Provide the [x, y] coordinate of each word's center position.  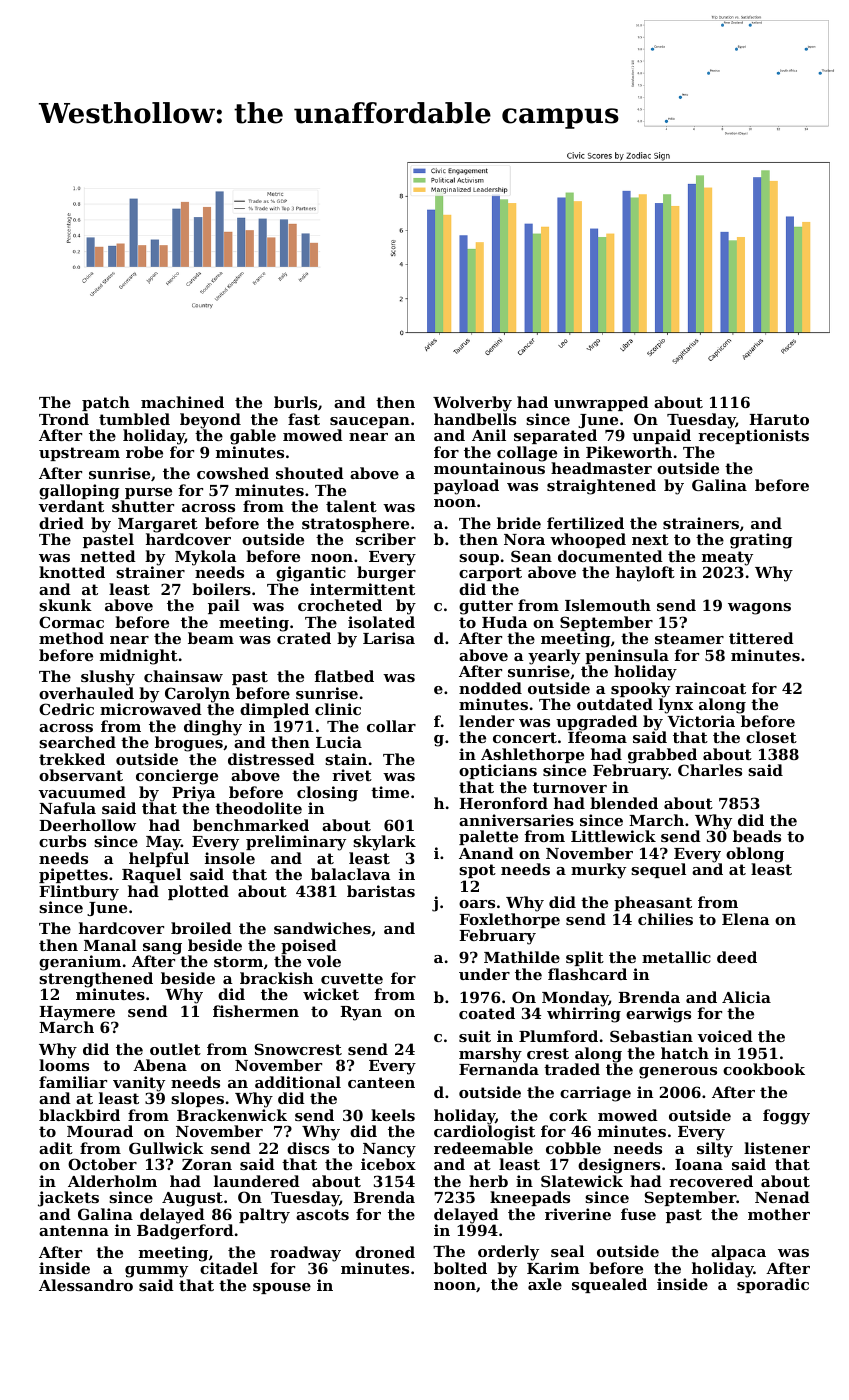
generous [678, 1073]
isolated [381, 622]
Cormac [71, 622]
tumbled [134, 419]
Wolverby [472, 404]
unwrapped [601, 403]
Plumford [558, 1036]
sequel [658, 870]
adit [56, 1148]
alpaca [738, 1252]
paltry [264, 1216]
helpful [159, 859]
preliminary [296, 843]
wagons [759, 609]
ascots [322, 1214]
